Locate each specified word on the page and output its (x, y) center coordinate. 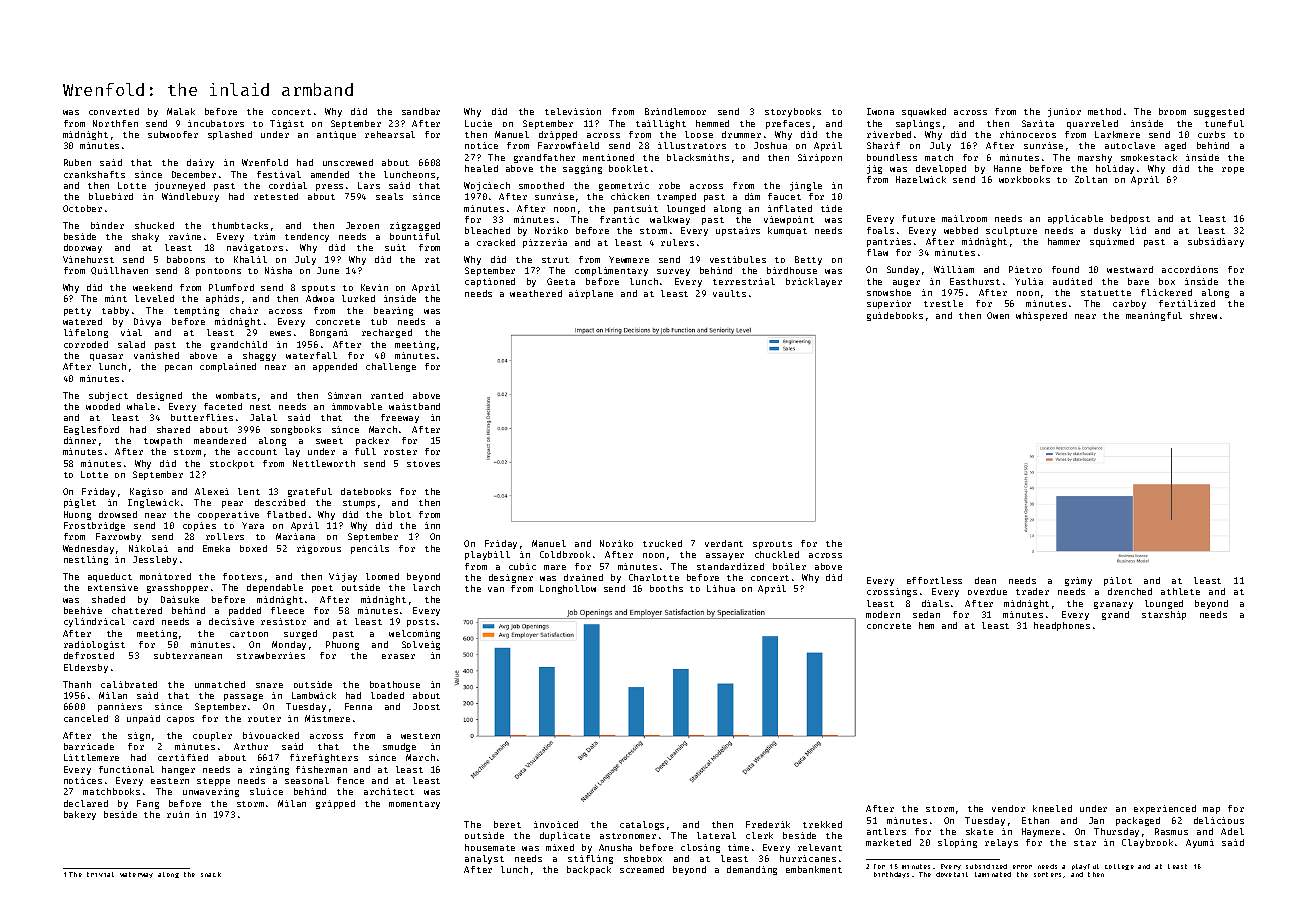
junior (1064, 112)
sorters (1047, 874)
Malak (181, 111)
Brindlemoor (675, 111)
